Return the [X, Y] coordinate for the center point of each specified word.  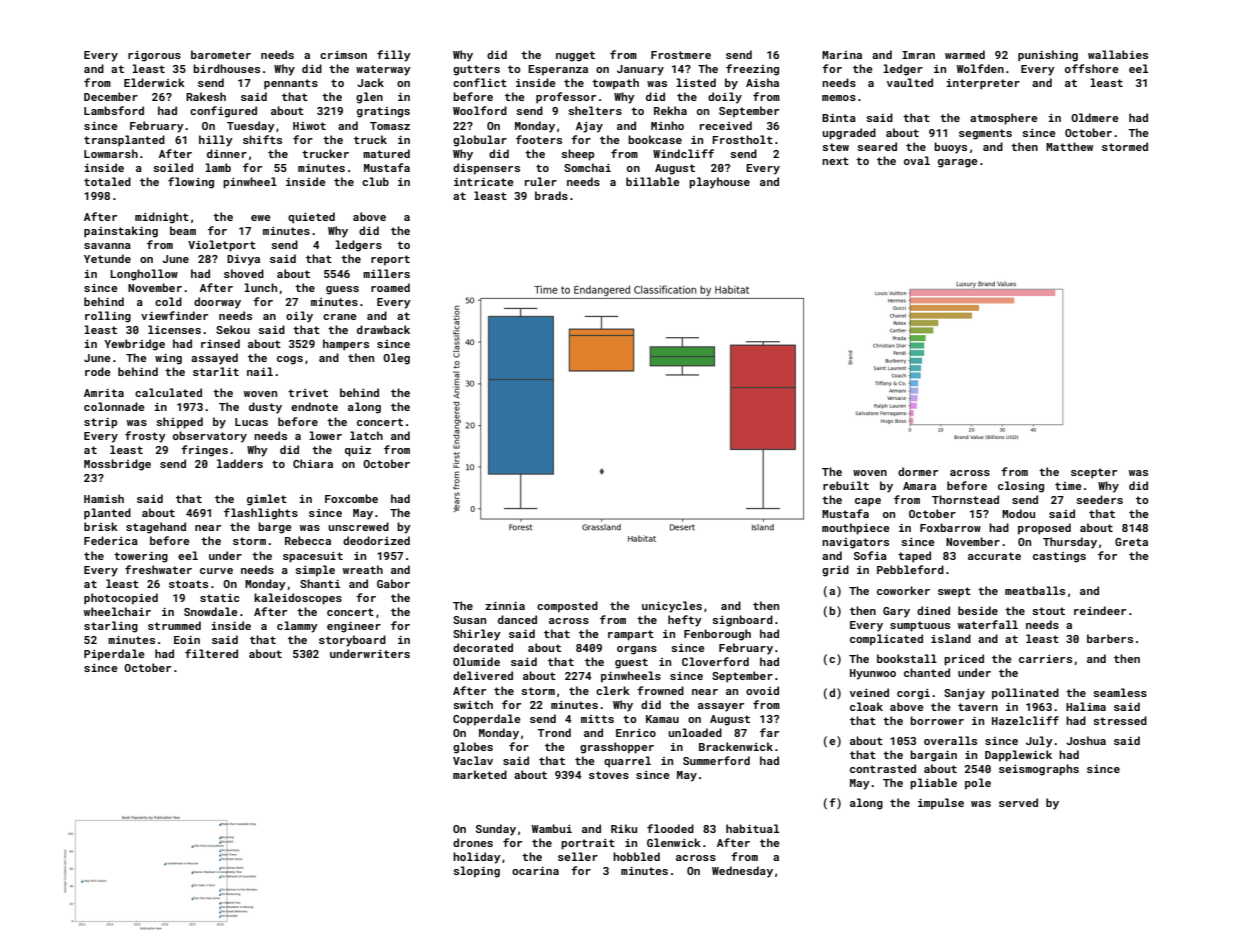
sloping [476, 872]
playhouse [719, 183]
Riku [624, 828]
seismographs [1039, 770]
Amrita [104, 393]
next [835, 161]
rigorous [154, 56]
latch [366, 435]
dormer [918, 471]
